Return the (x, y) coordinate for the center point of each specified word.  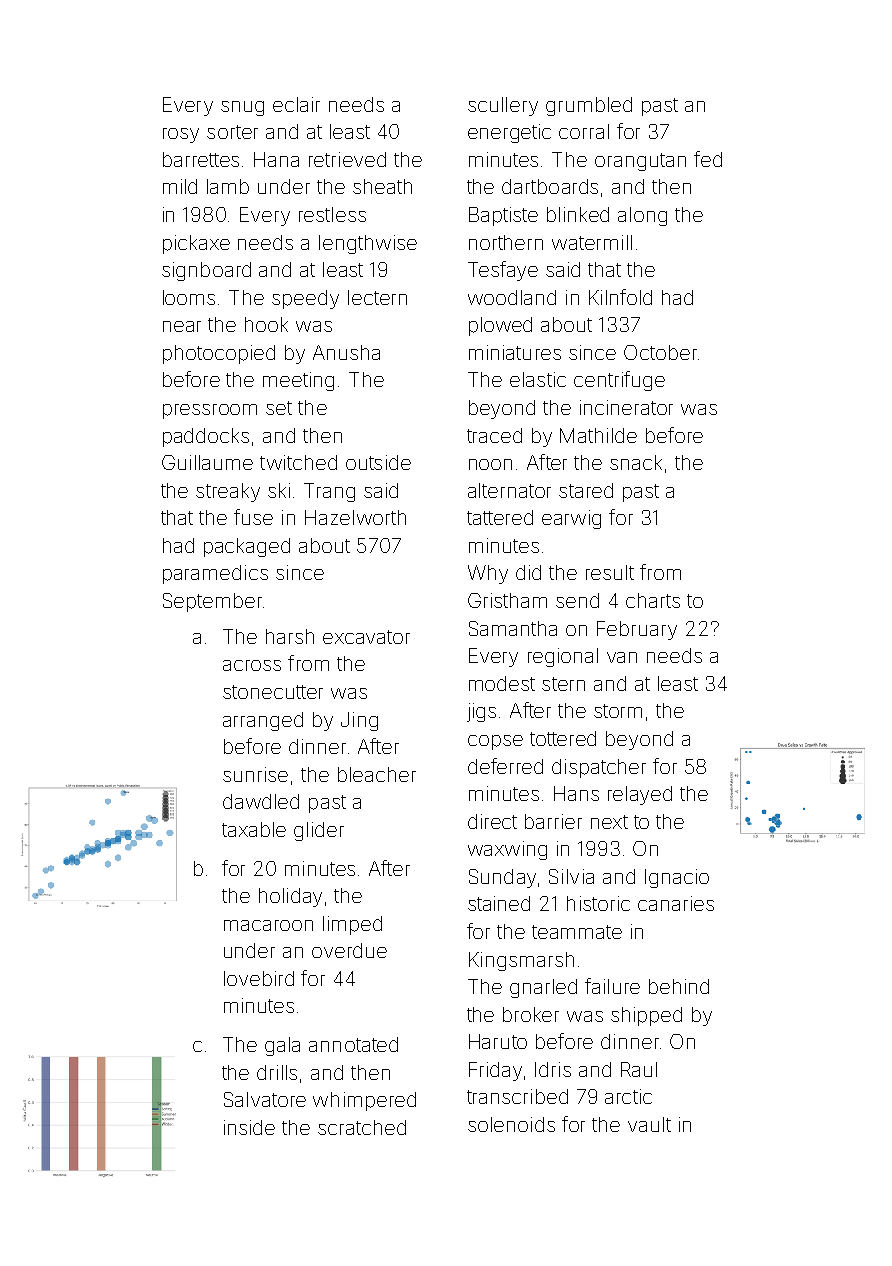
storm (618, 711)
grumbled (589, 106)
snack (636, 462)
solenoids (511, 1124)
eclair (296, 104)
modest (502, 683)
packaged (247, 547)
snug (242, 108)
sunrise (255, 774)
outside (378, 462)
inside (249, 1127)
